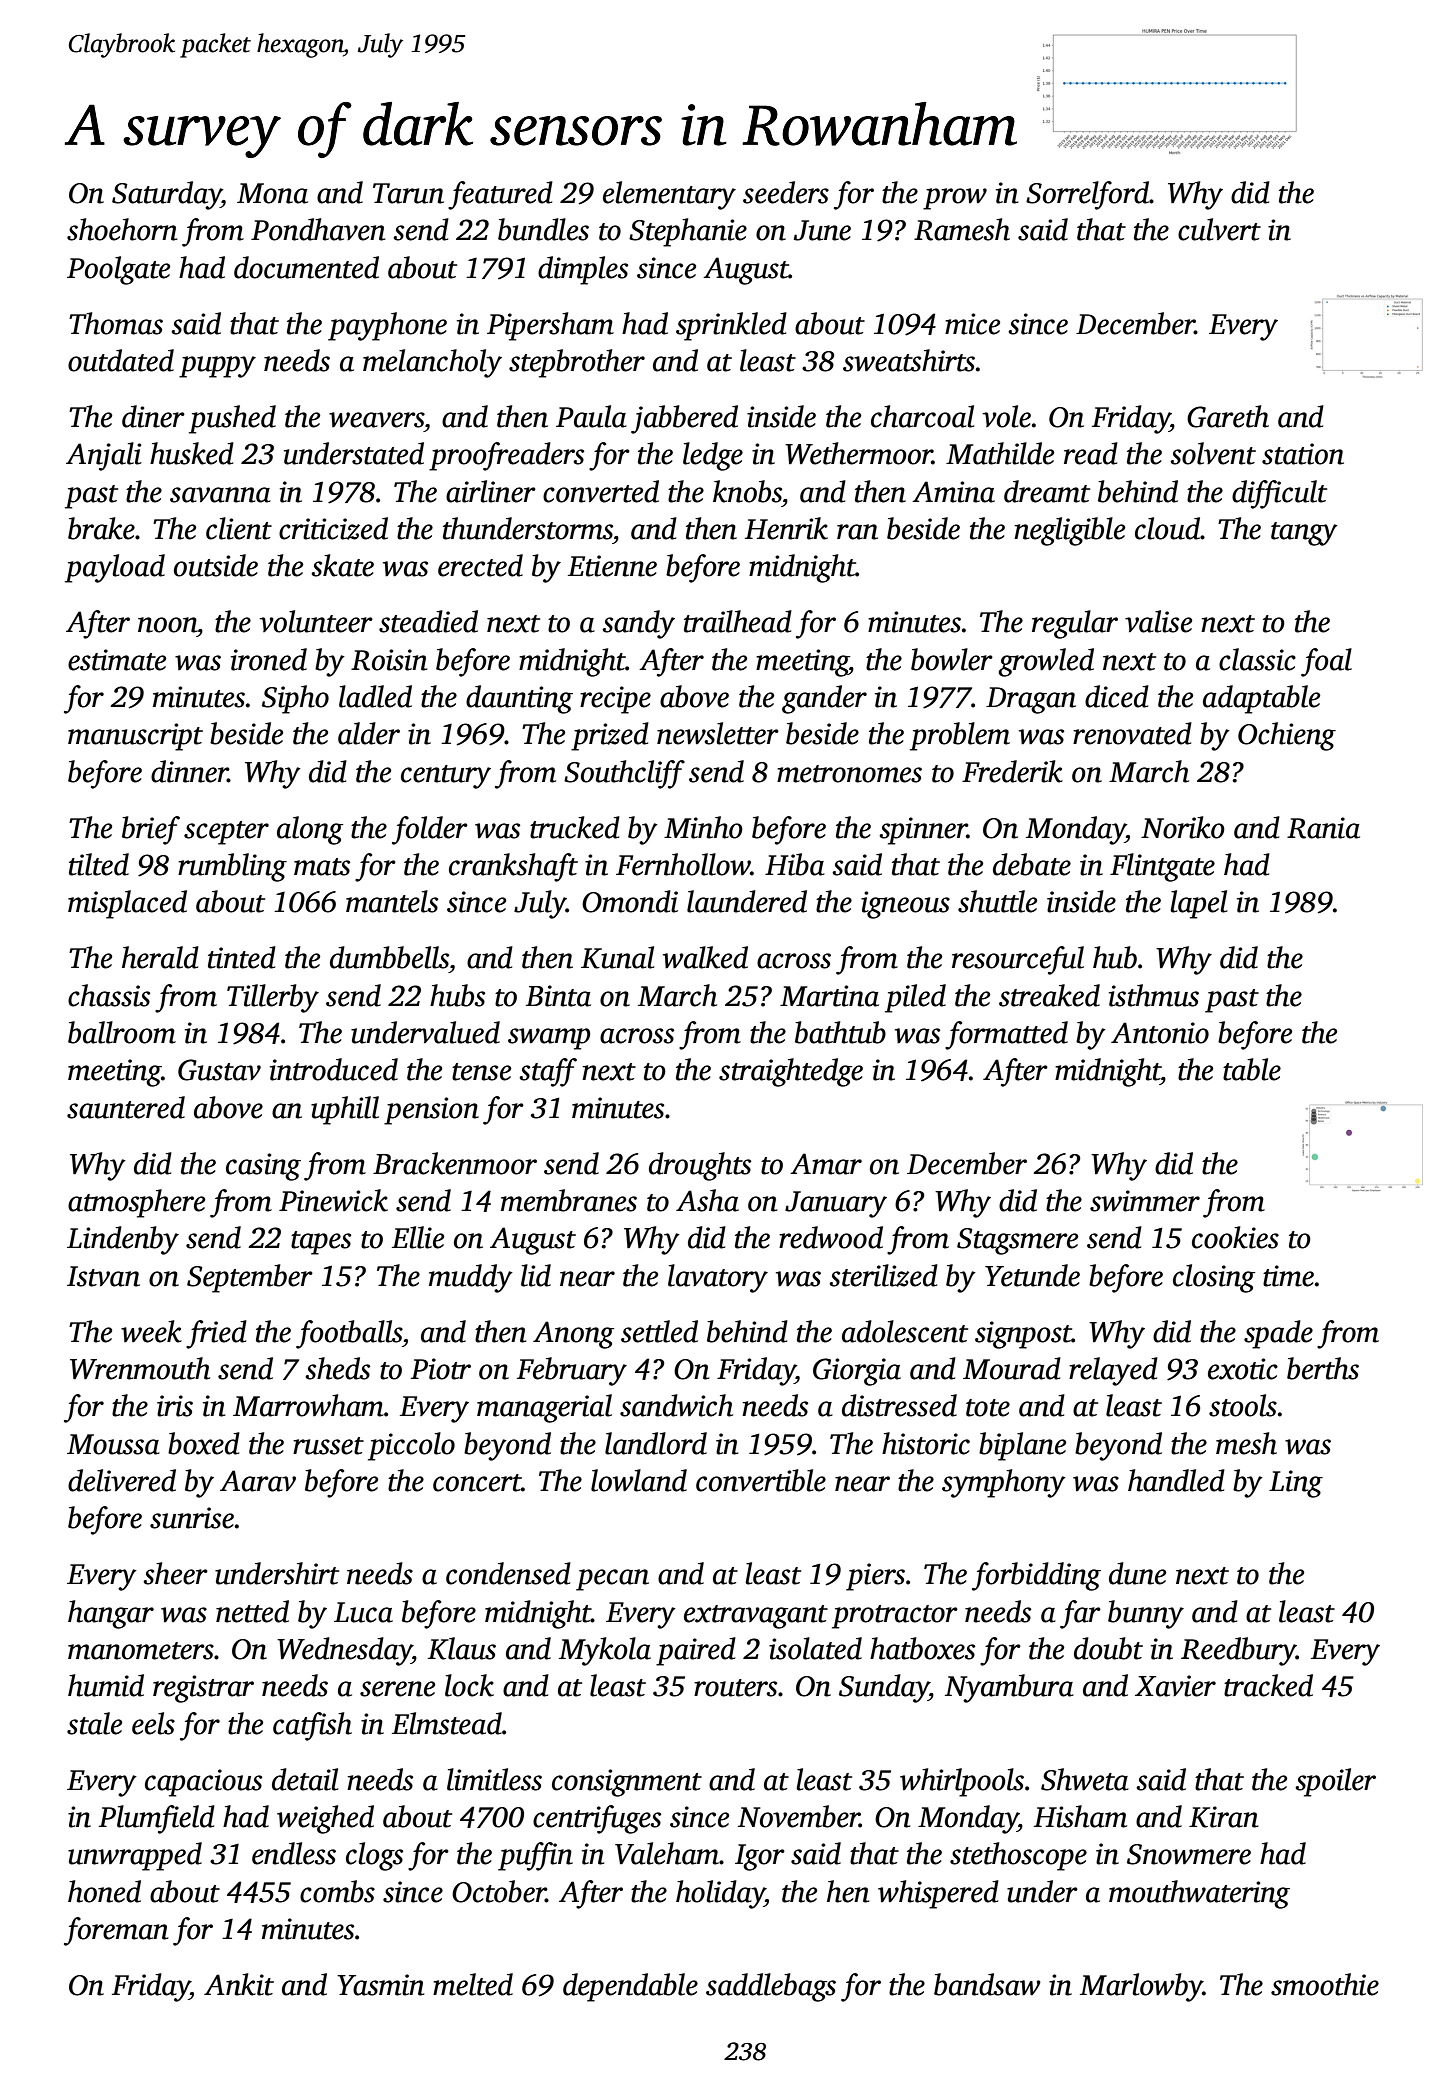 The height and width of the screenshot is (2100, 1450). Describe the element at coordinates (418, 1237) in the screenshot. I see `Ellie` at that location.
